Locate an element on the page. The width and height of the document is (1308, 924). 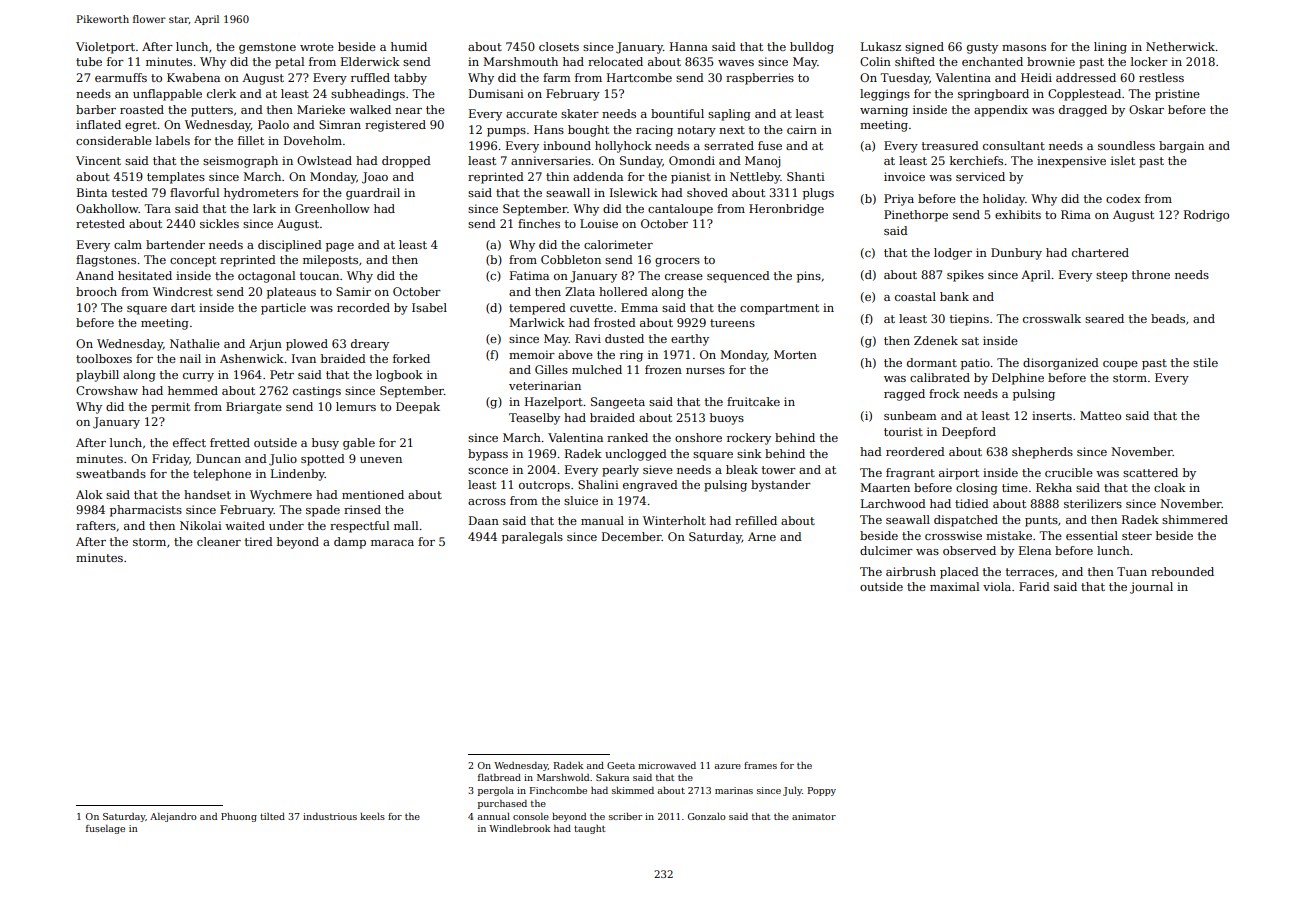
gemstone is located at coordinates (267, 48).
